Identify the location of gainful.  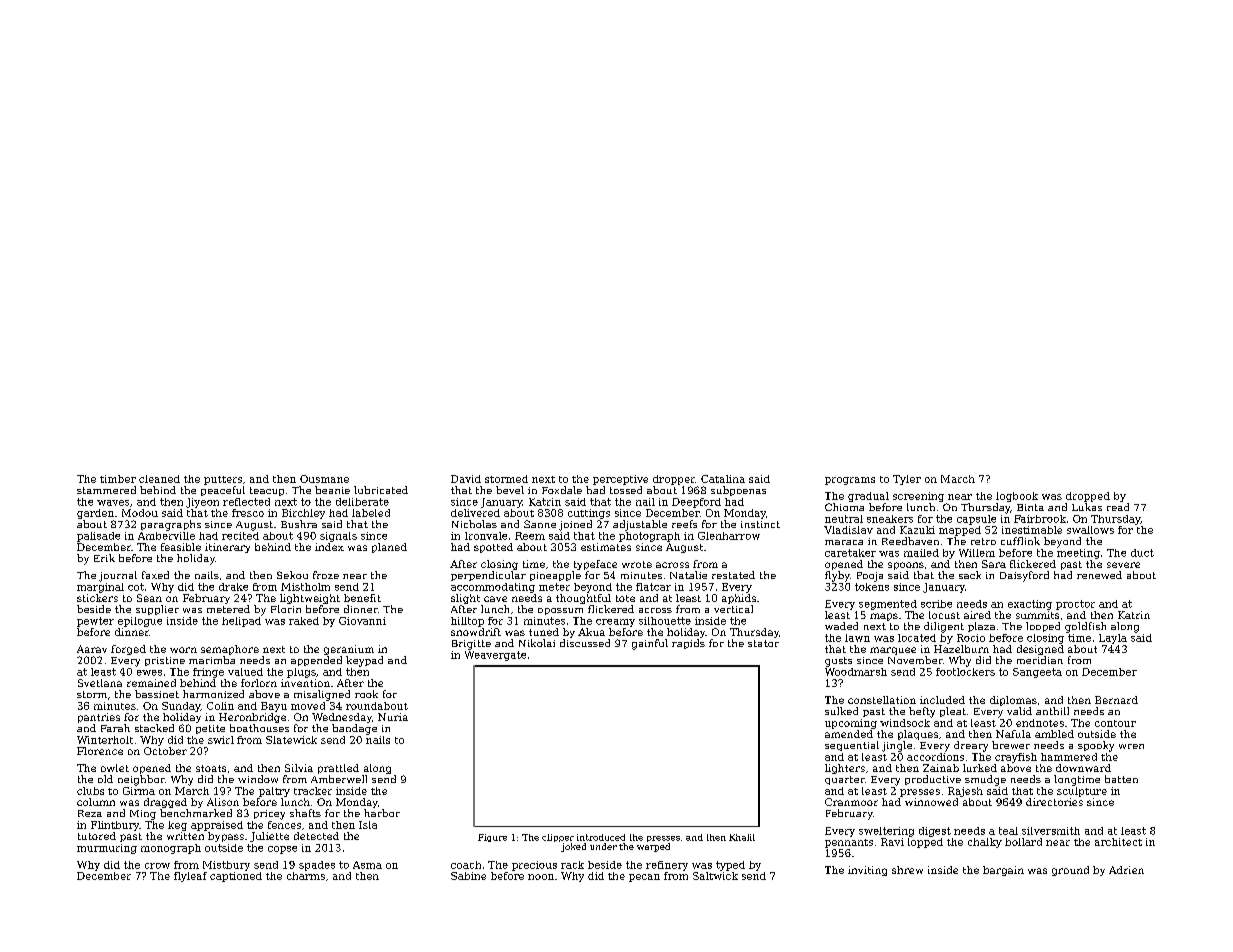
(650, 644).
